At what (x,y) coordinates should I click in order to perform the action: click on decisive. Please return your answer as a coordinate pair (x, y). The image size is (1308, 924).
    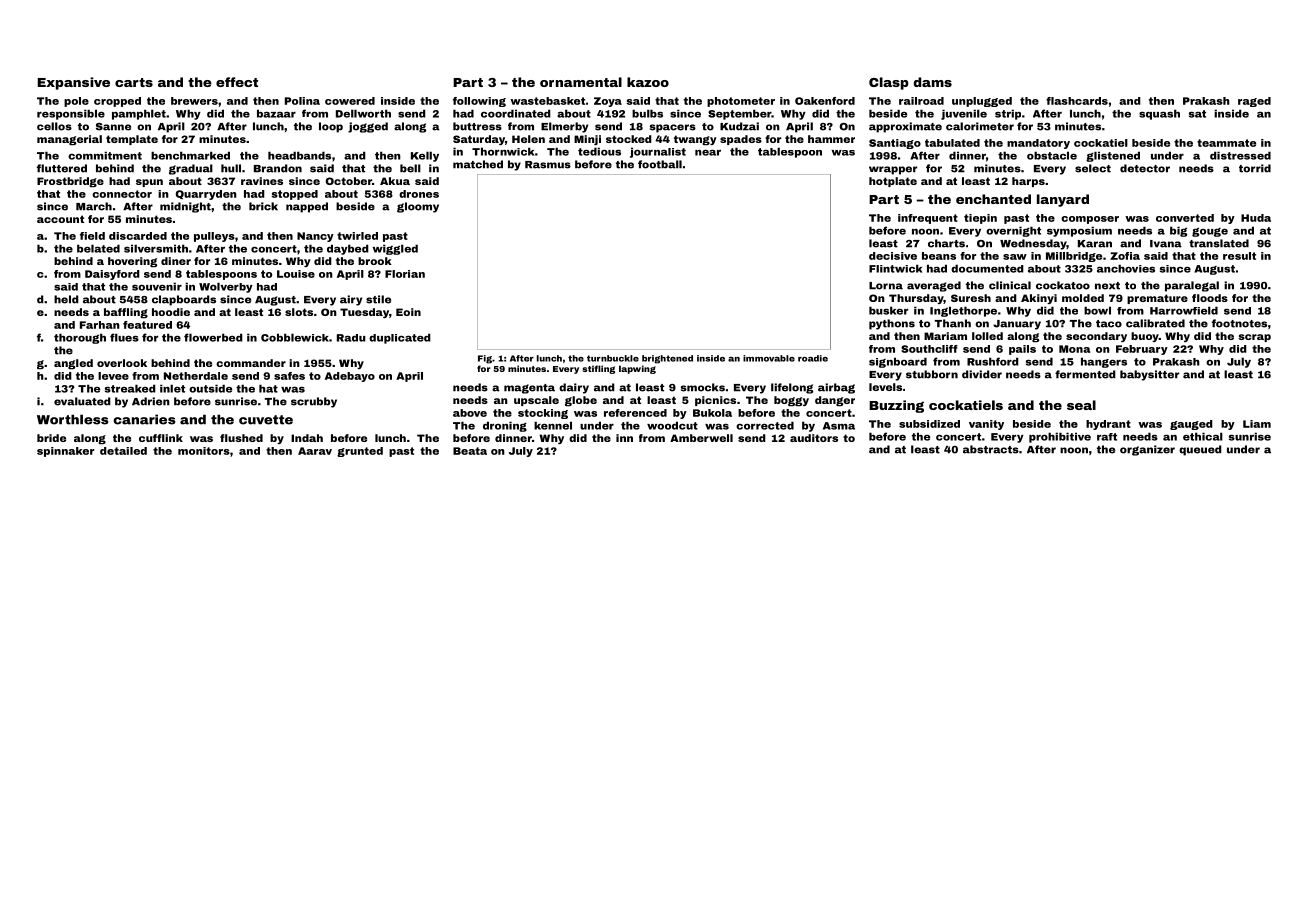
    Looking at the image, I should click on (893, 256).
